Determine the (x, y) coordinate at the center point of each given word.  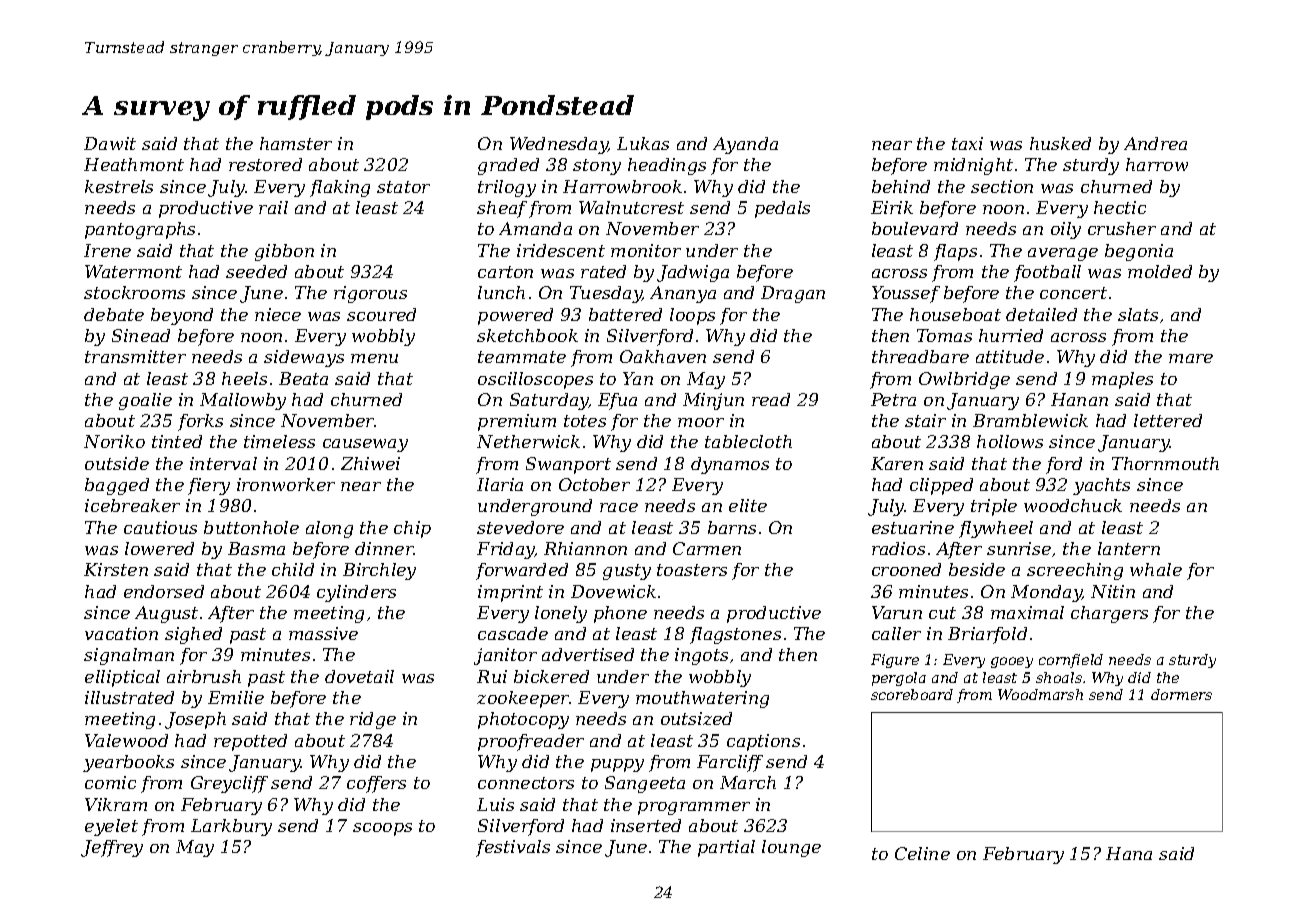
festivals (513, 848)
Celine (922, 853)
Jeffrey (112, 848)
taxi (967, 143)
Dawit (110, 143)
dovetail (359, 676)
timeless (279, 441)
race (619, 507)
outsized (696, 718)
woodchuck (1073, 505)
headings (667, 166)
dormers (1181, 694)
